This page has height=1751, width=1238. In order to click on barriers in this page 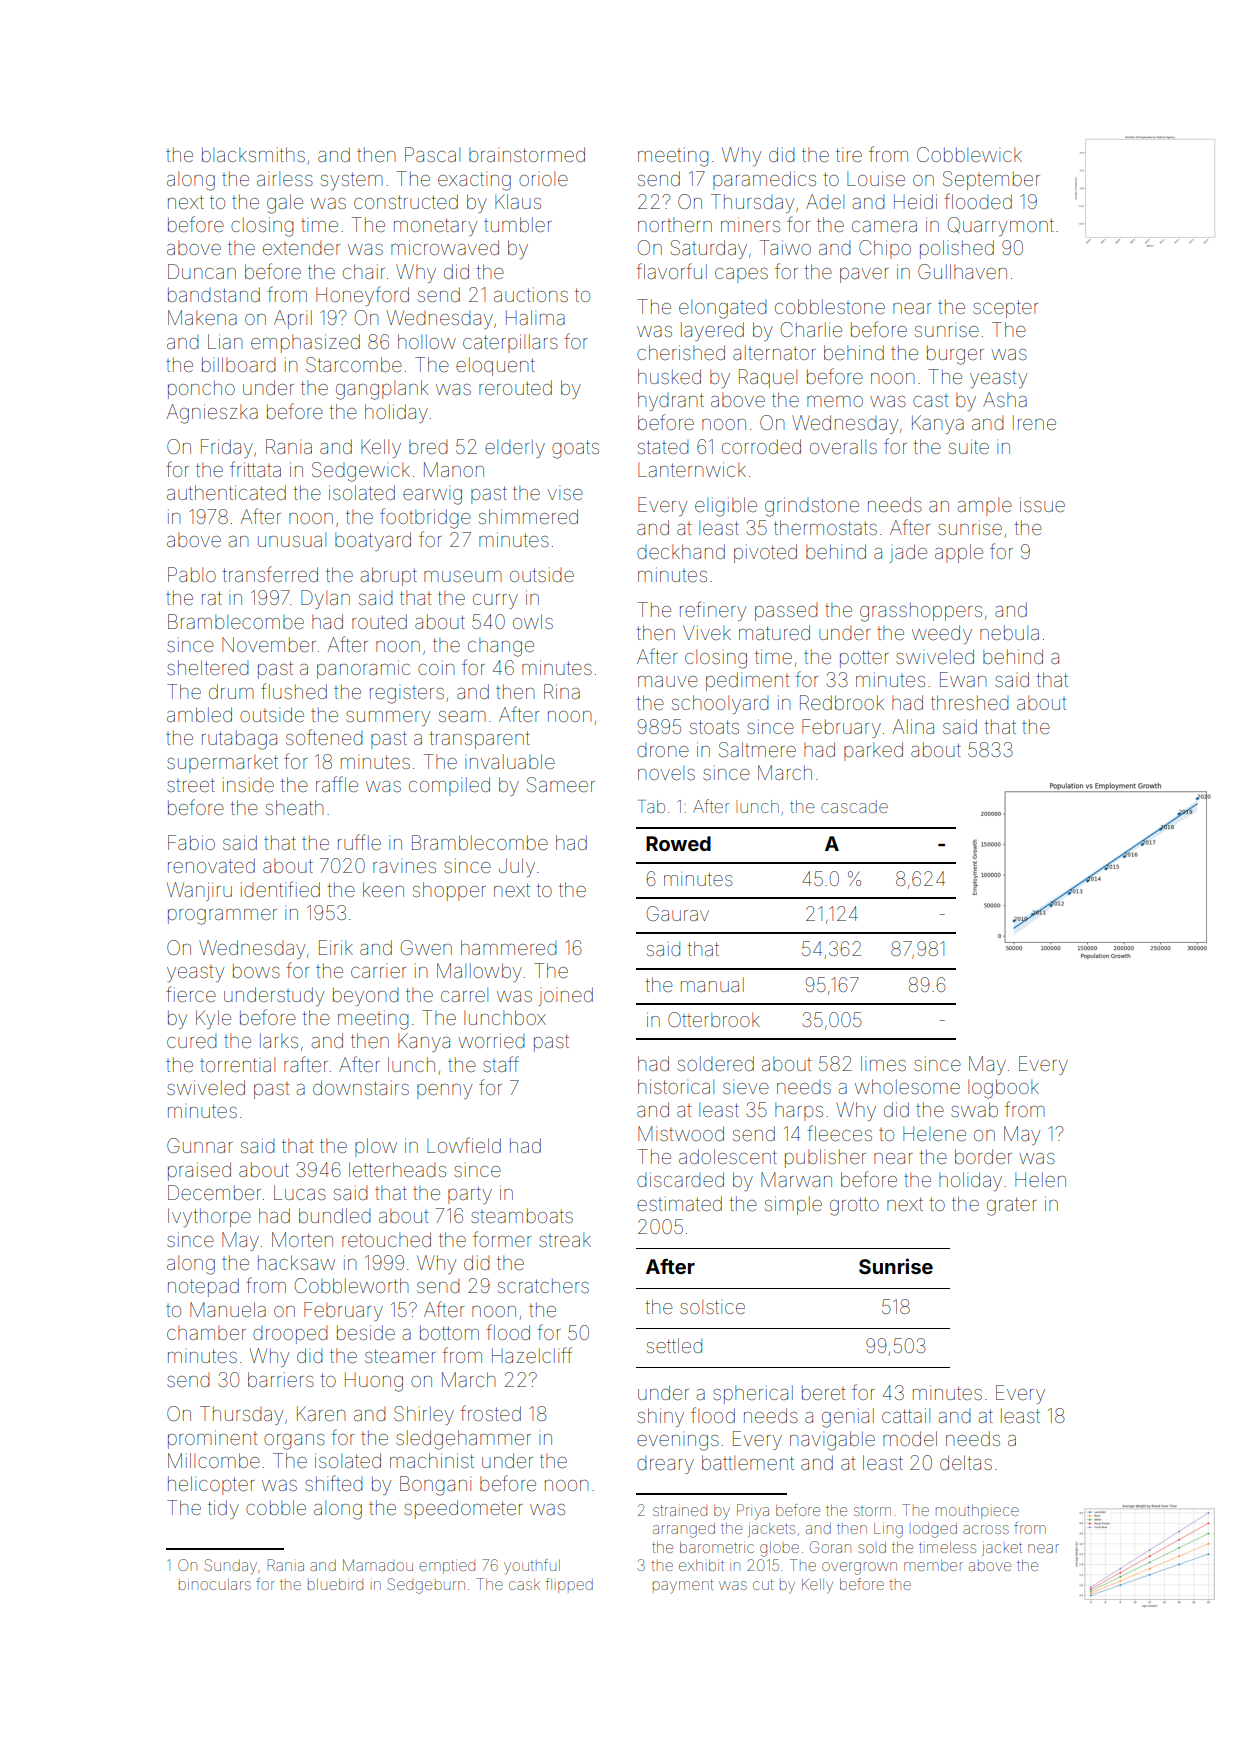, I will do `click(281, 1379)`.
